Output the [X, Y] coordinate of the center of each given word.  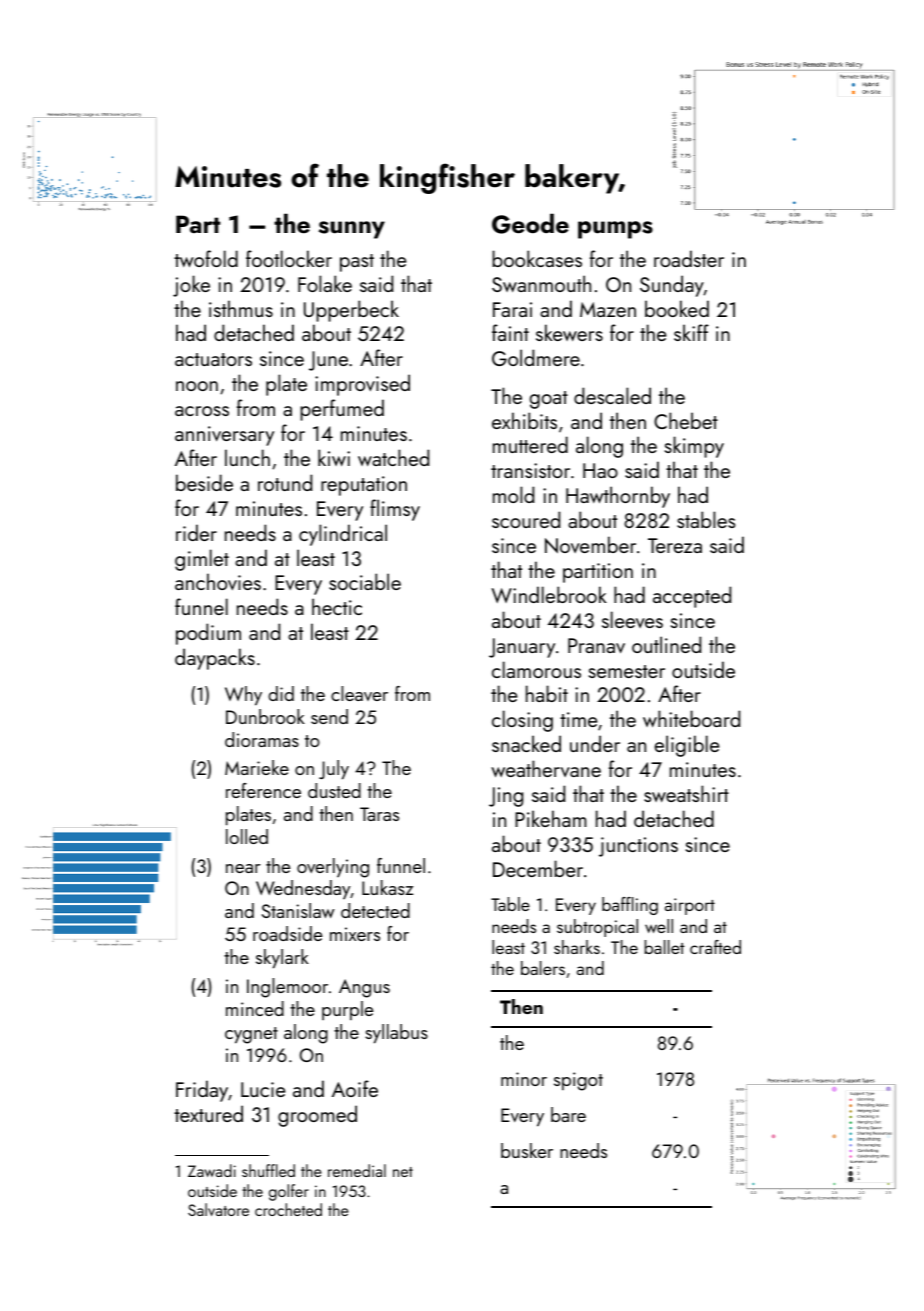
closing [522, 721]
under [595, 743]
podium [208, 634]
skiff [691, 332]
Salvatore [218, 1209]
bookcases [537, 258]
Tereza [675, 545]
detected [375, 910]
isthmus [241, 308]
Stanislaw [298, 910]
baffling [630, 906]
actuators [213, 359]
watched [393, 457]
